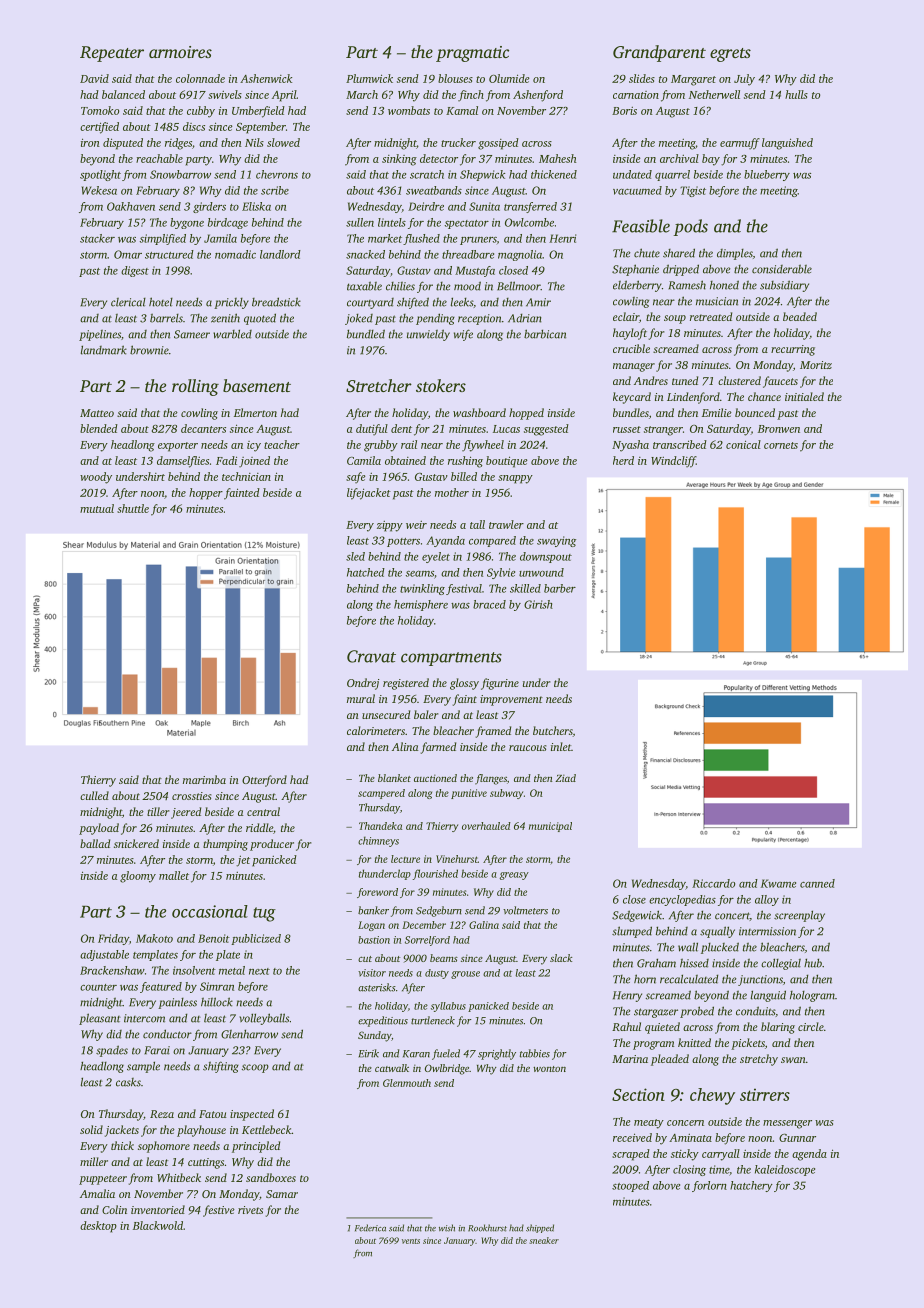 The width and height of the screenshot is (924, 1308). I want to click on Cravat, so click(371, 656).
